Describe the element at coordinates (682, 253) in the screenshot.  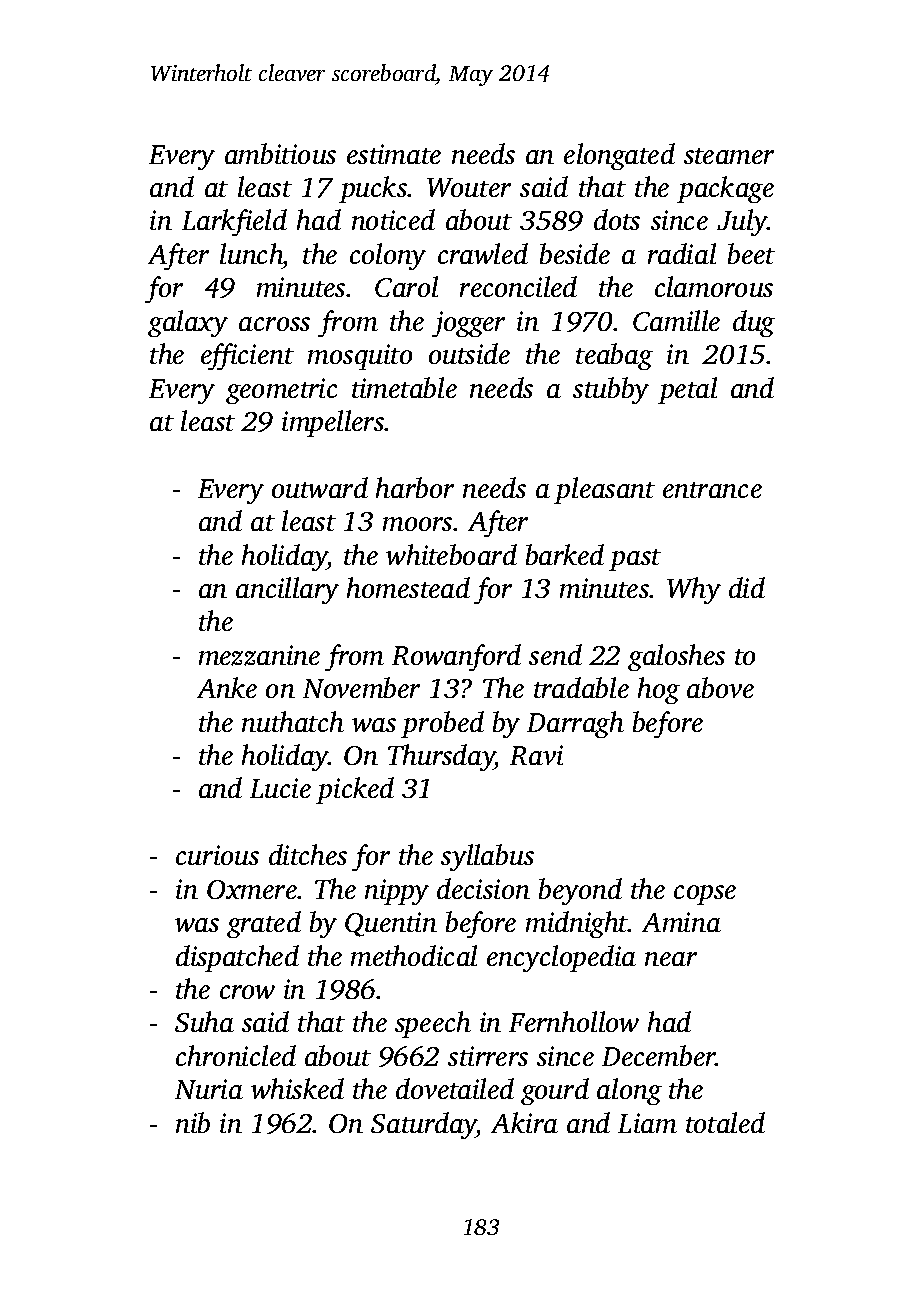
I see `radial` at that location.
